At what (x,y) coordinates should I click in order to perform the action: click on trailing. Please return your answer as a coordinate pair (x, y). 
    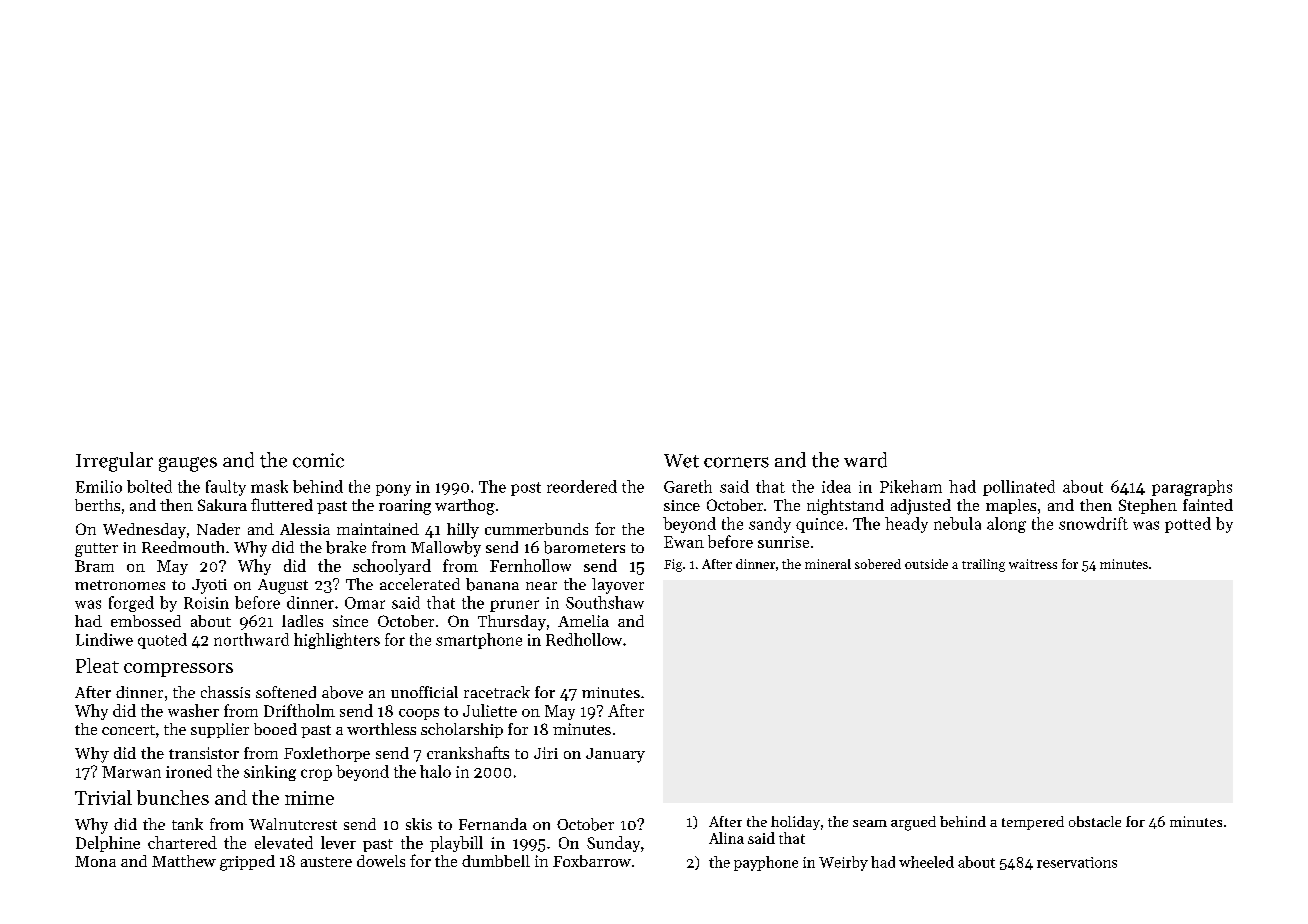
    Looking at the image, I should click on (983, 565).
